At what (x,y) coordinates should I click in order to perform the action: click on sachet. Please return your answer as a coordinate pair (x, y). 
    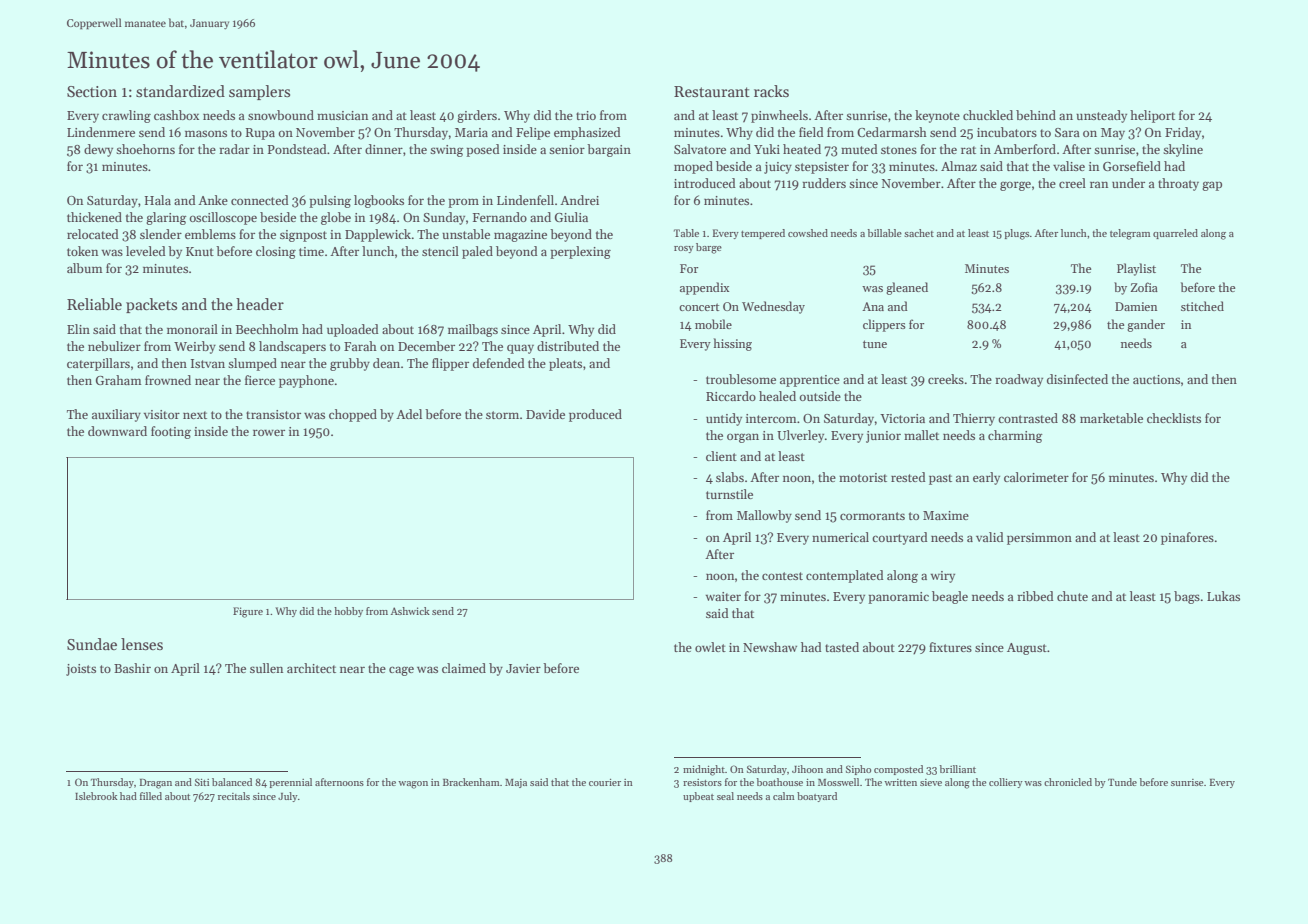
    Looking at the image, I should click on (919, 233).
